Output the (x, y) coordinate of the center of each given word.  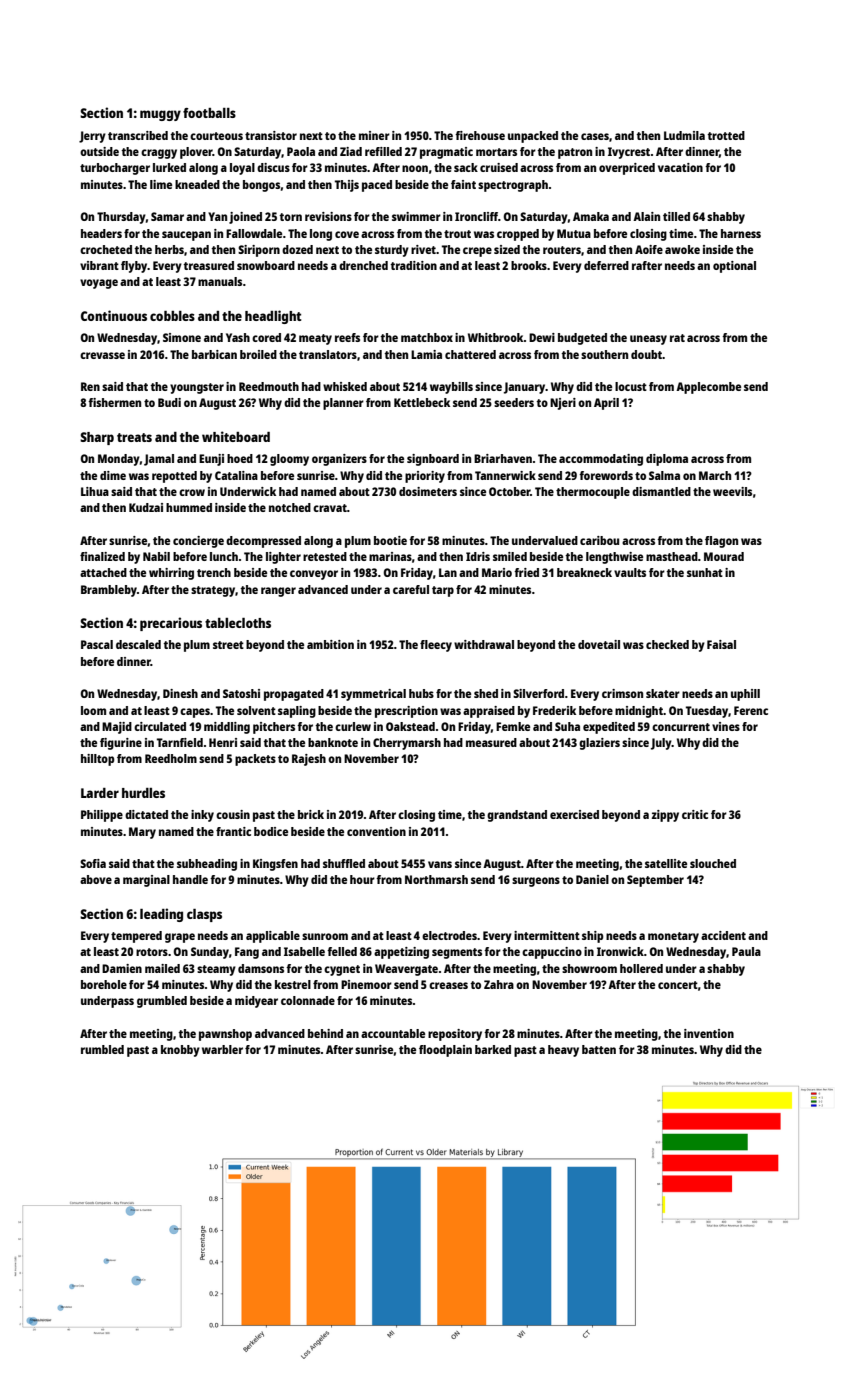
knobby (180, 1051)
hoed (240, 458)
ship (593, 937)
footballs (209, 113)
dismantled (661, 491)
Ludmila (684, 135)
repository (455, 1035)
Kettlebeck (422, 402)
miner (374, 135)
